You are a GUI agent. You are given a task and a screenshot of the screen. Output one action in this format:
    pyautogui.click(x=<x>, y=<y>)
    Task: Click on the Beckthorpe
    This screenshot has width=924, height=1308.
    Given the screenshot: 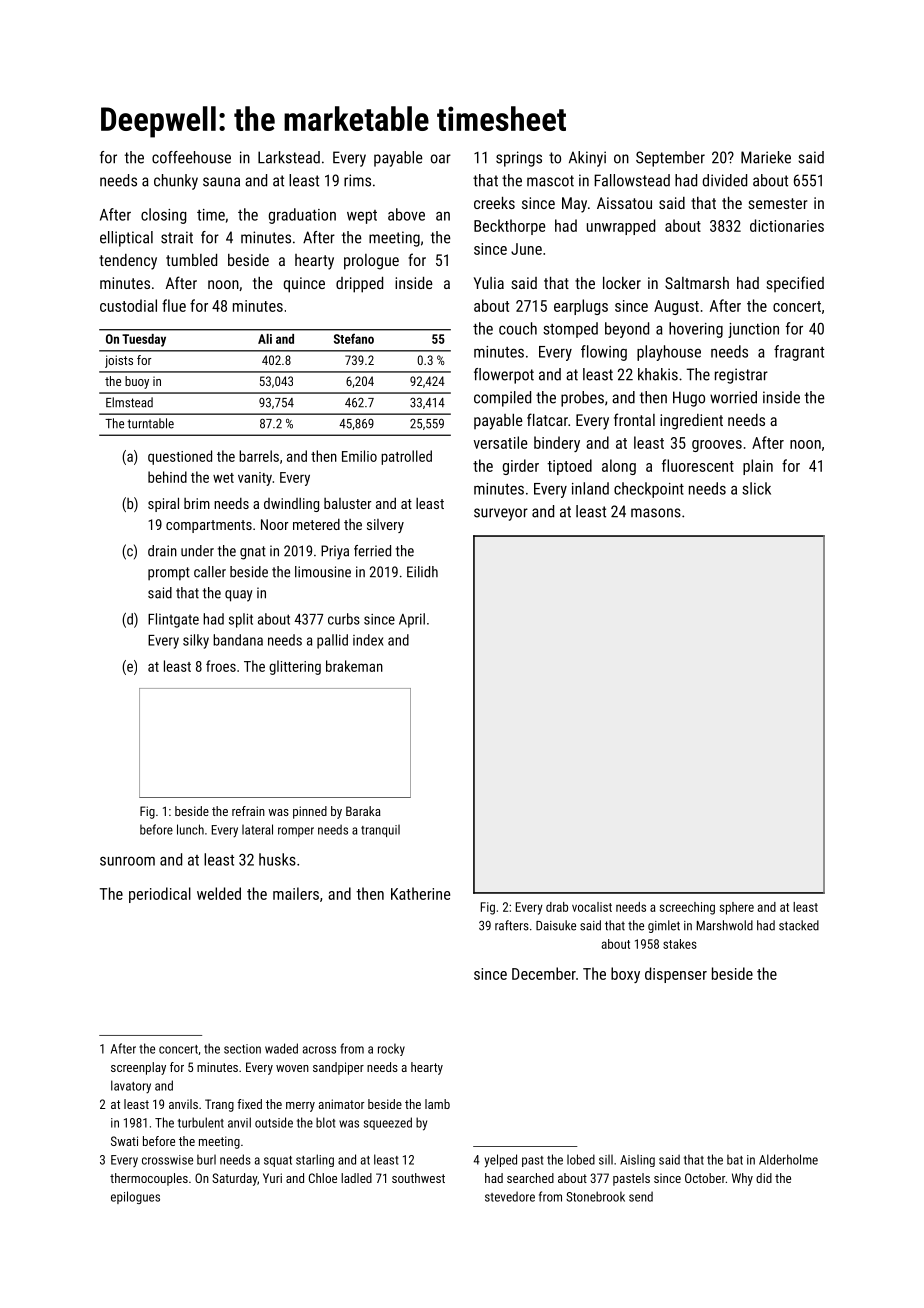 What is the action you would take?
    pyautogui.click(x=509, y=227)
